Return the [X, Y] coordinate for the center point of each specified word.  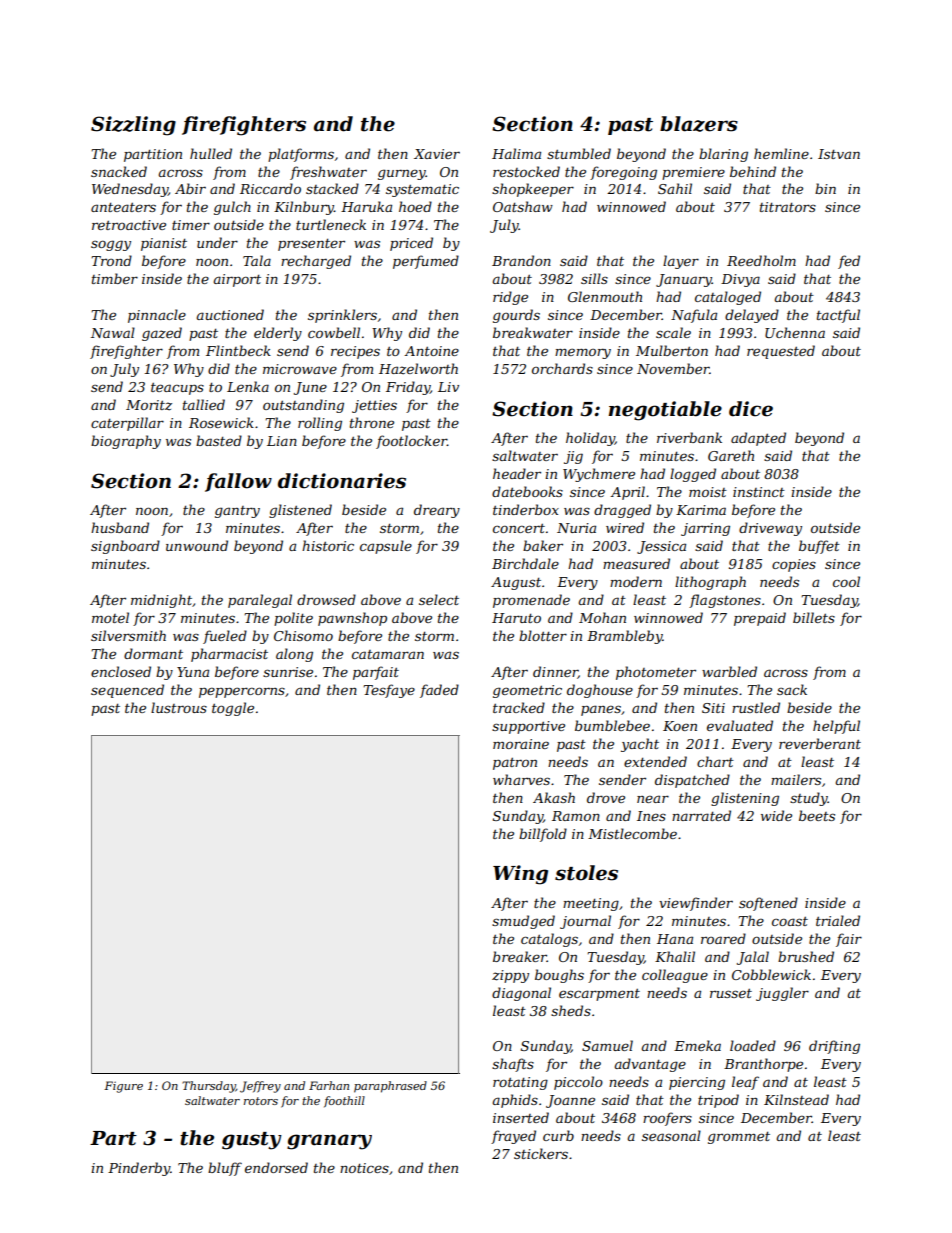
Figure [123, 1087]
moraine [521, 744]
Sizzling [133, 126]
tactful [838, 316]
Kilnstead [796, 1099]
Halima [516, 153]
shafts [513, 1065]
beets [817, 815]
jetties [374, 406]
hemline [781, 153]
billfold [543, 835]
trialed [838, 920]
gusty [252, 1141]
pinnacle [157, 316]
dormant [153, 653]
